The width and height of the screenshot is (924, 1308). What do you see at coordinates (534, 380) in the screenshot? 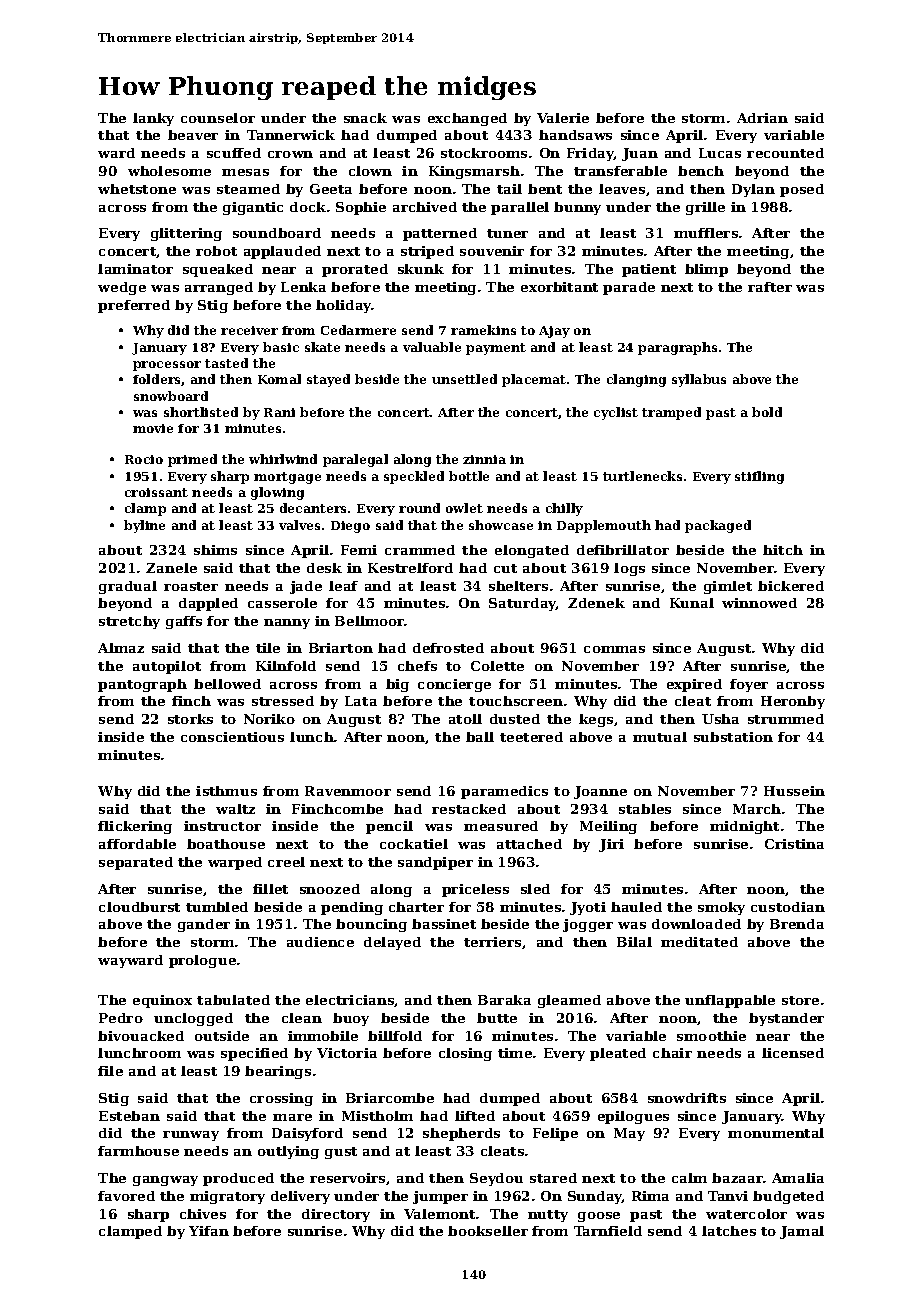
I see `placemat` at bounding box center [534, 380].
